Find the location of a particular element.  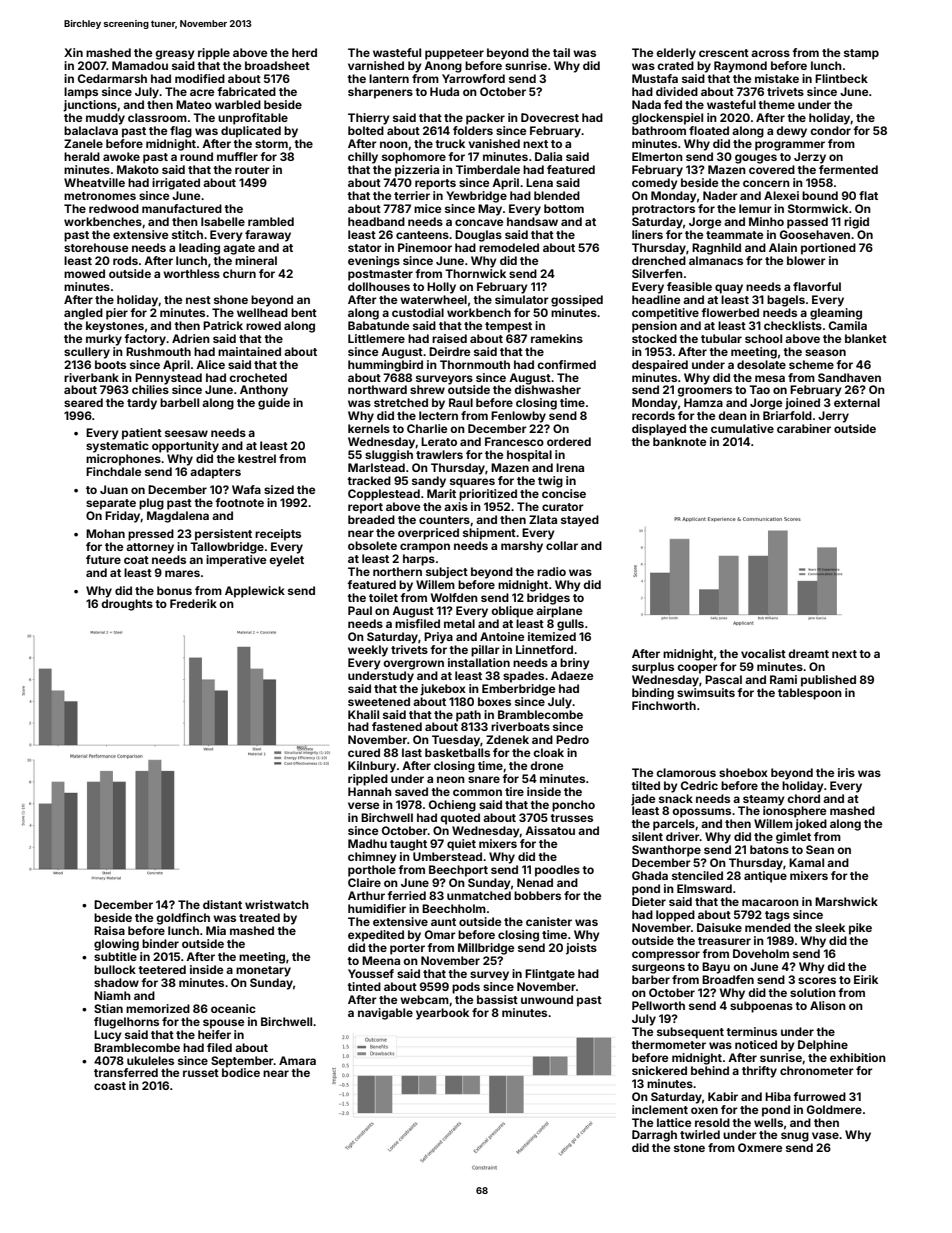

classroom is located at coordinates (157, 117).
